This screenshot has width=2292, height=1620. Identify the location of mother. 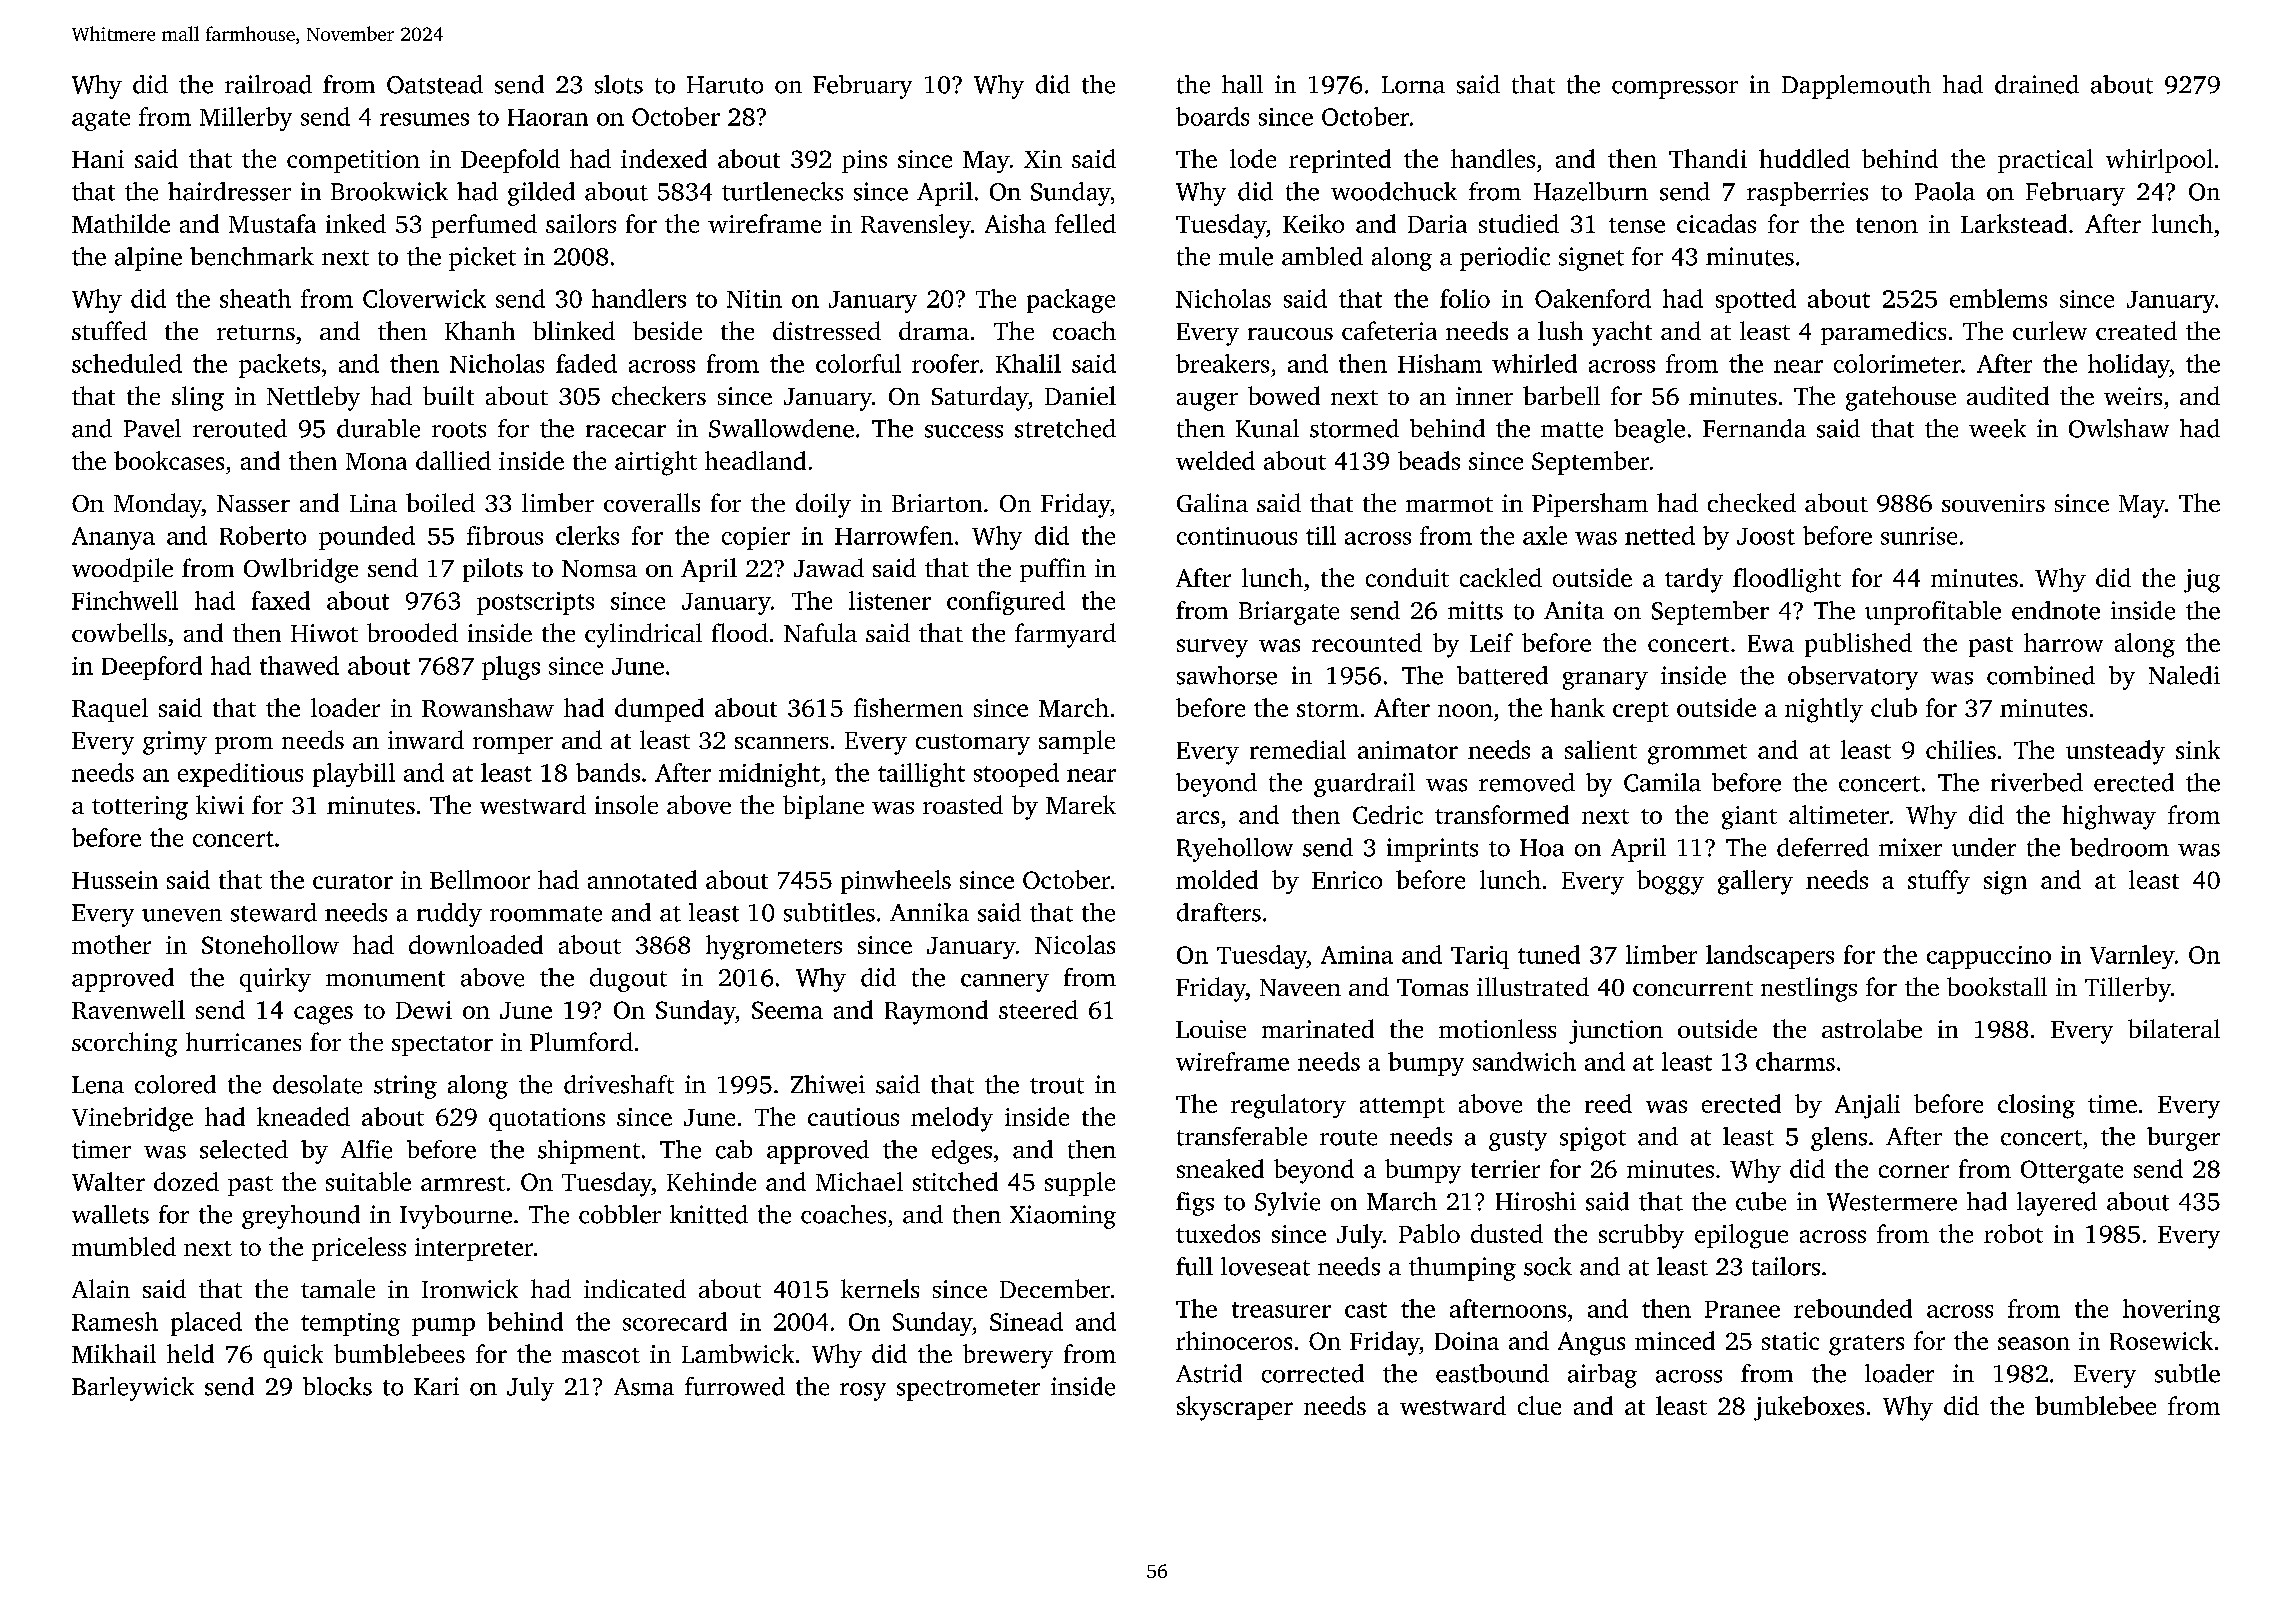
(111, 944).
